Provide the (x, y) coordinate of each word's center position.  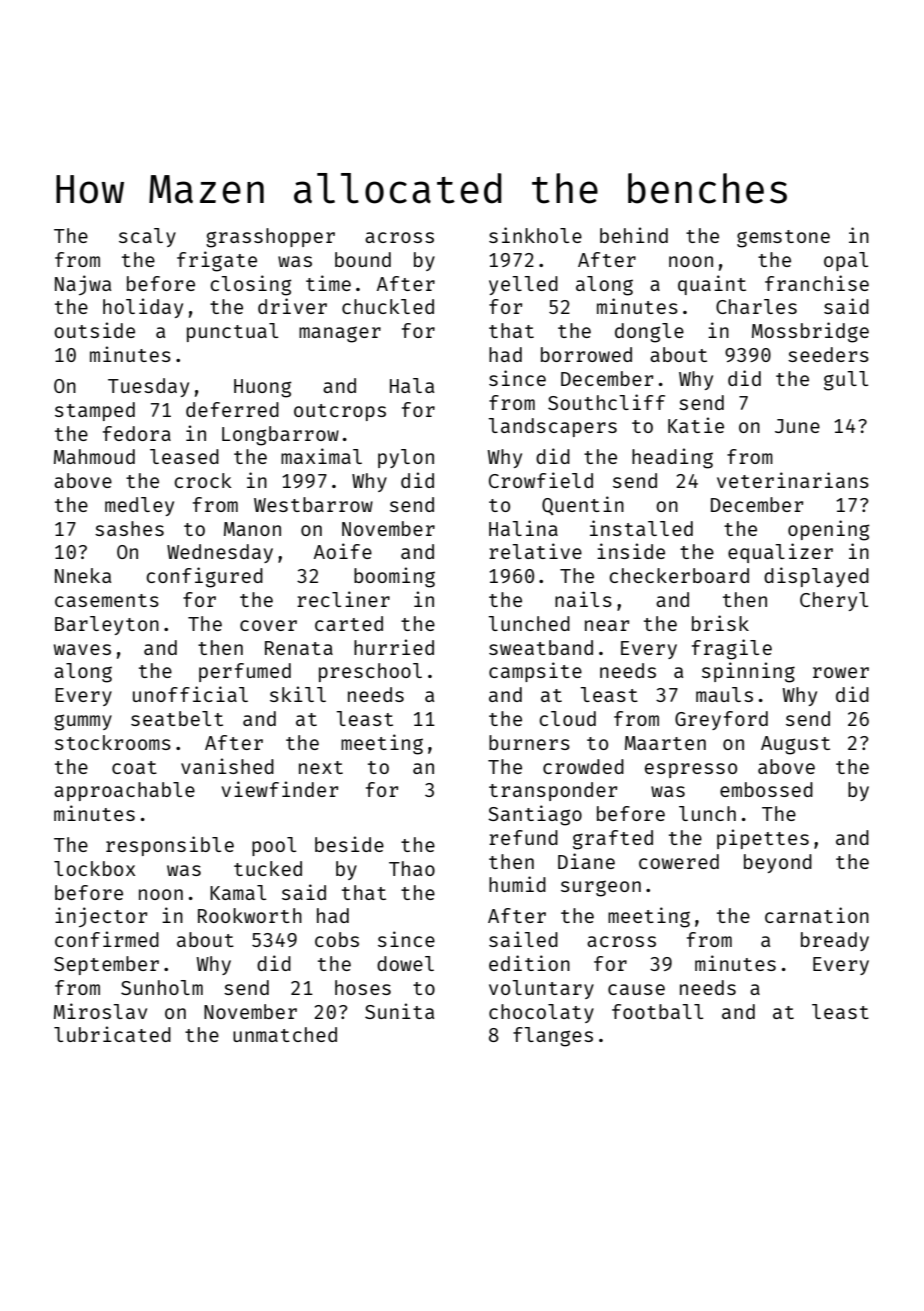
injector (101, 917)
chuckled (388, 306)
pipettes (763, 839)
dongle (649, 333)
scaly (147, 237)
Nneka (83, 575)
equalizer (780, 553)
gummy (83, 722)
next (321, 767)
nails (583, 599)
